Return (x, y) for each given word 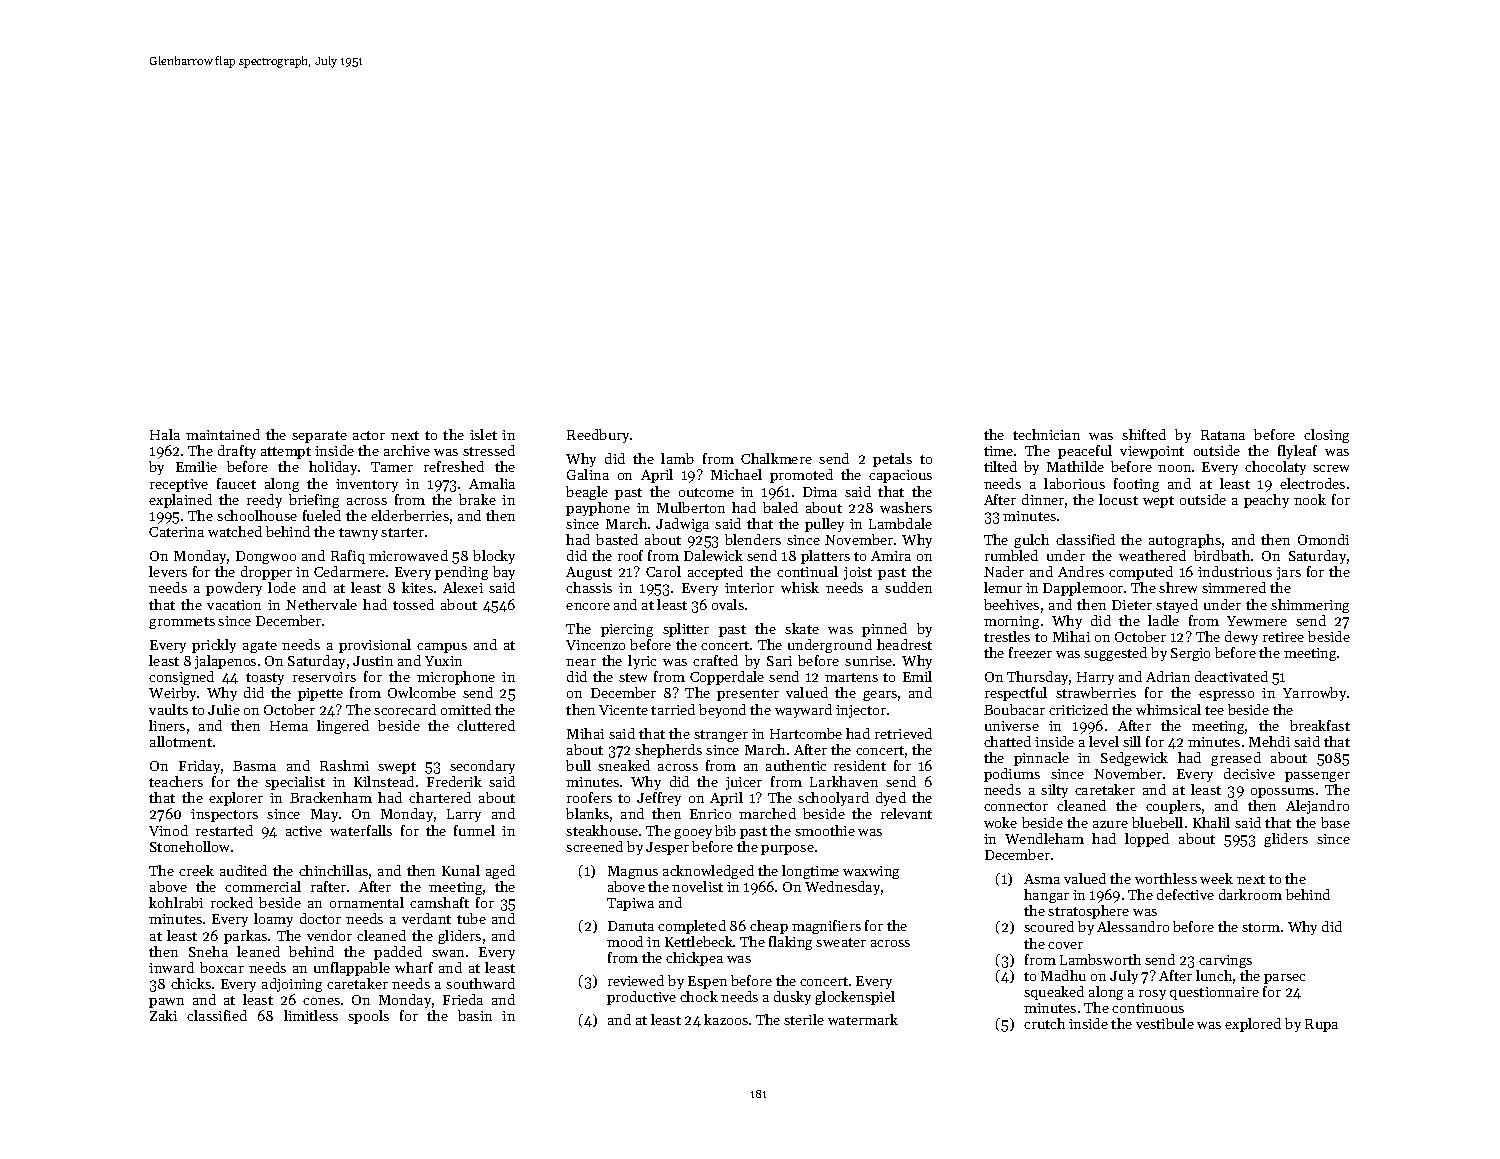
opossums (1282, 793)
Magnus (633, 872)
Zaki (163, 1015)
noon (1174, 468)
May (324, 815)
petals (892, 460)
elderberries (410, 515)
